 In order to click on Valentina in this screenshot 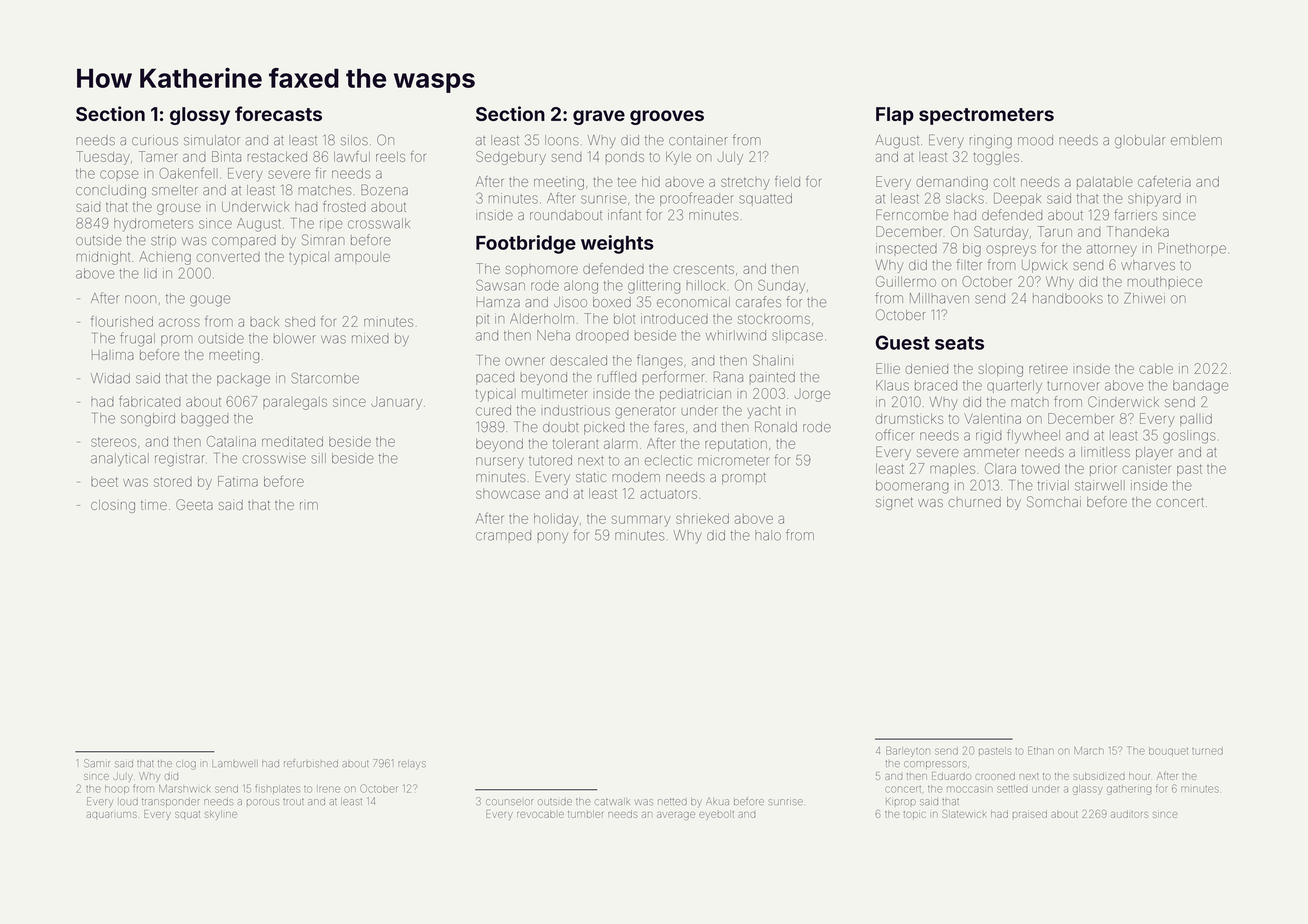, I will do `click(993, 418)`.
